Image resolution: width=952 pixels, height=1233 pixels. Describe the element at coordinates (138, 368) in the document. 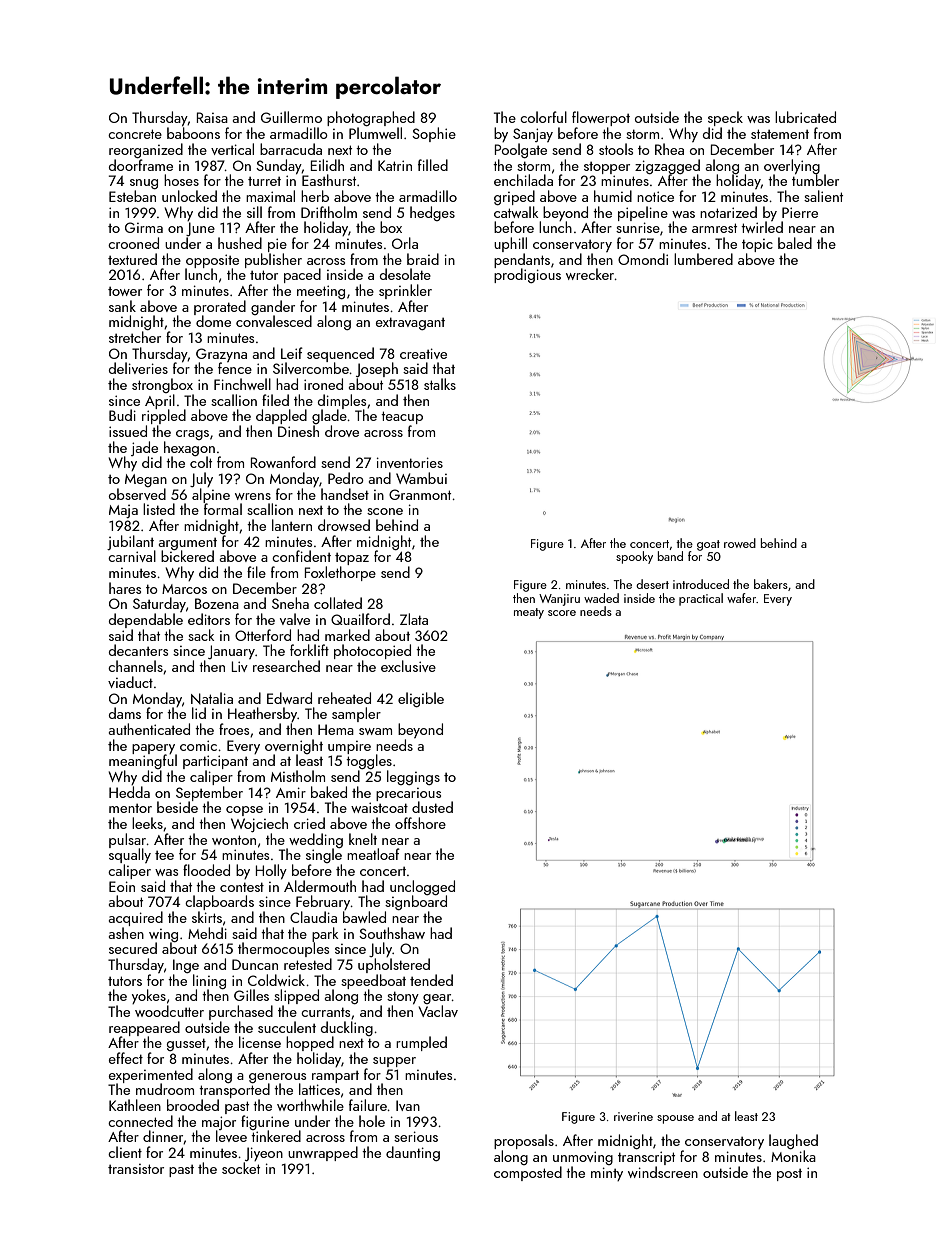

I see `deliveries` at that location.
